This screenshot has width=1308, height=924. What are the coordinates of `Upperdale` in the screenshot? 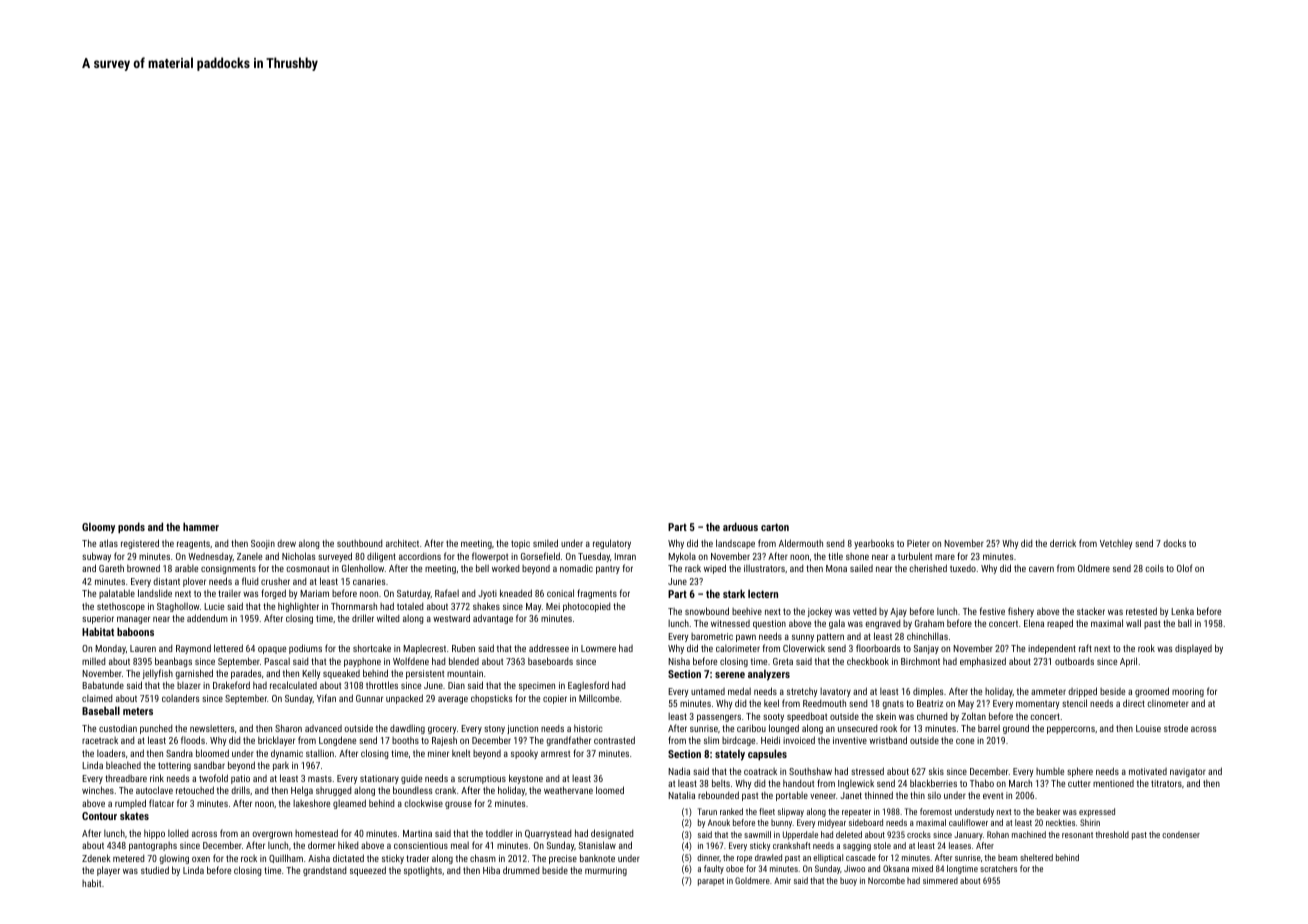 It's located at (800, 835).
